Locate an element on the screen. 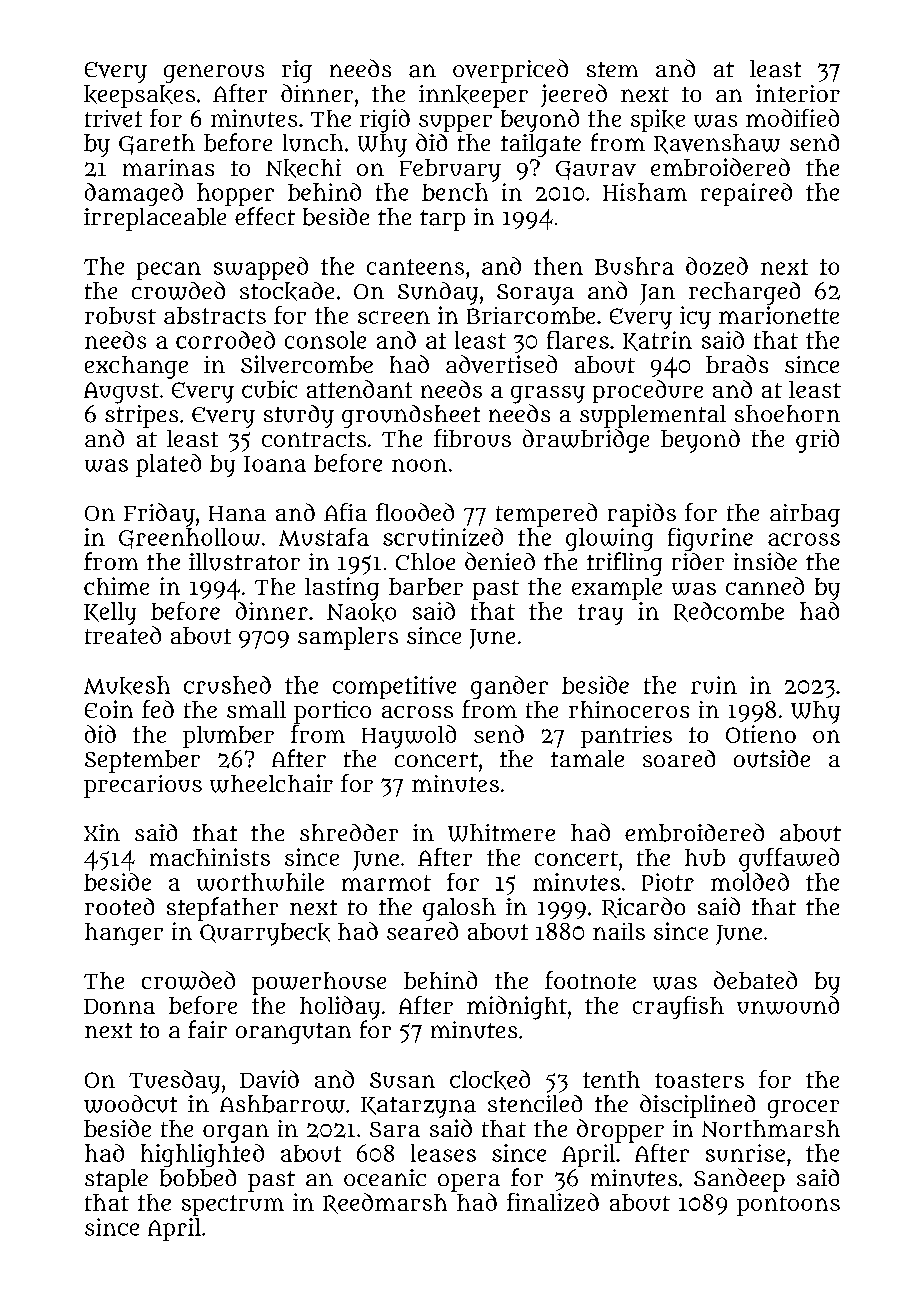 The image size is (924, 1308). bobbed is located at coordinates (198, 1178).
